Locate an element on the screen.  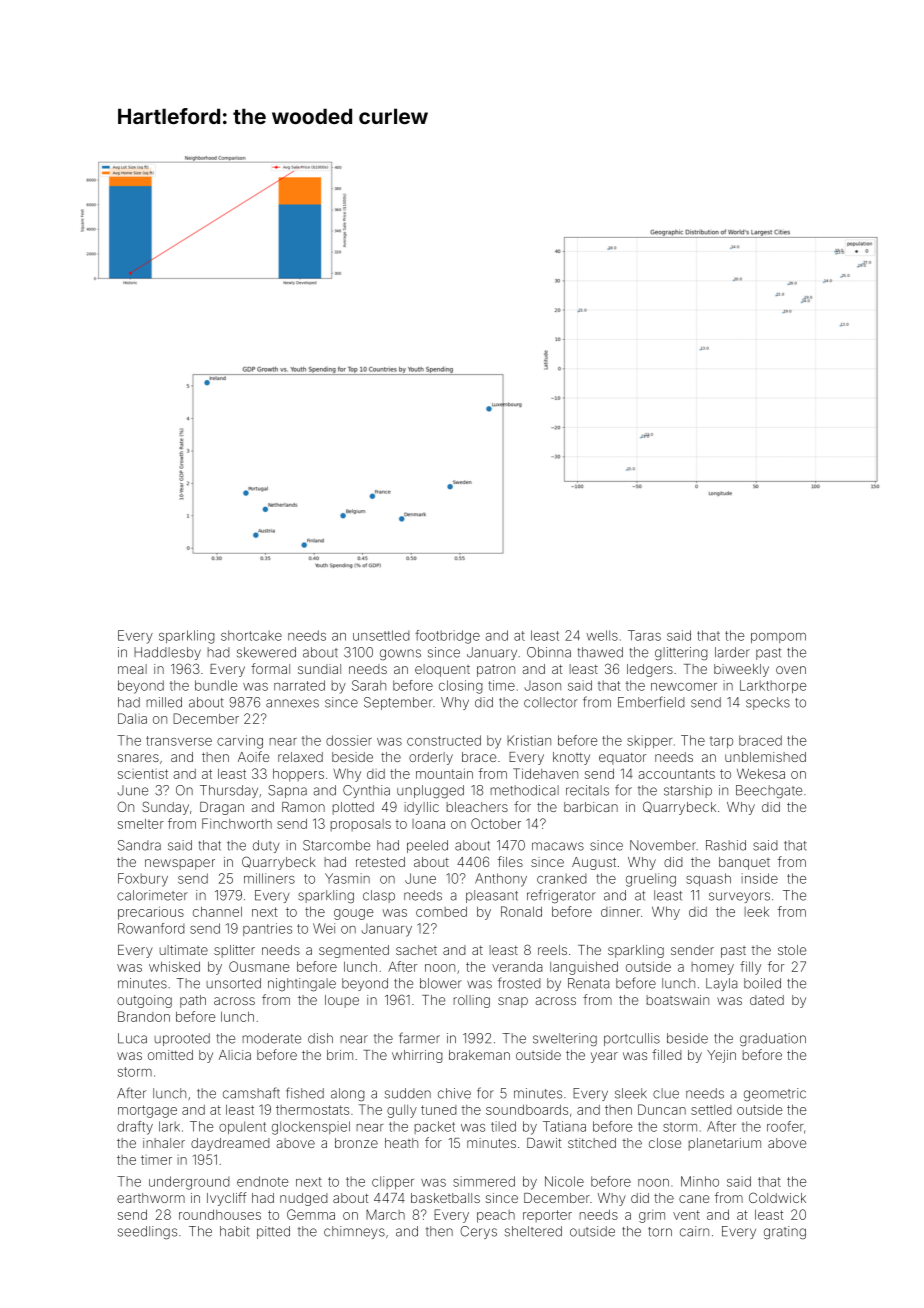
Ioana is located at coordinates (428, 824).
